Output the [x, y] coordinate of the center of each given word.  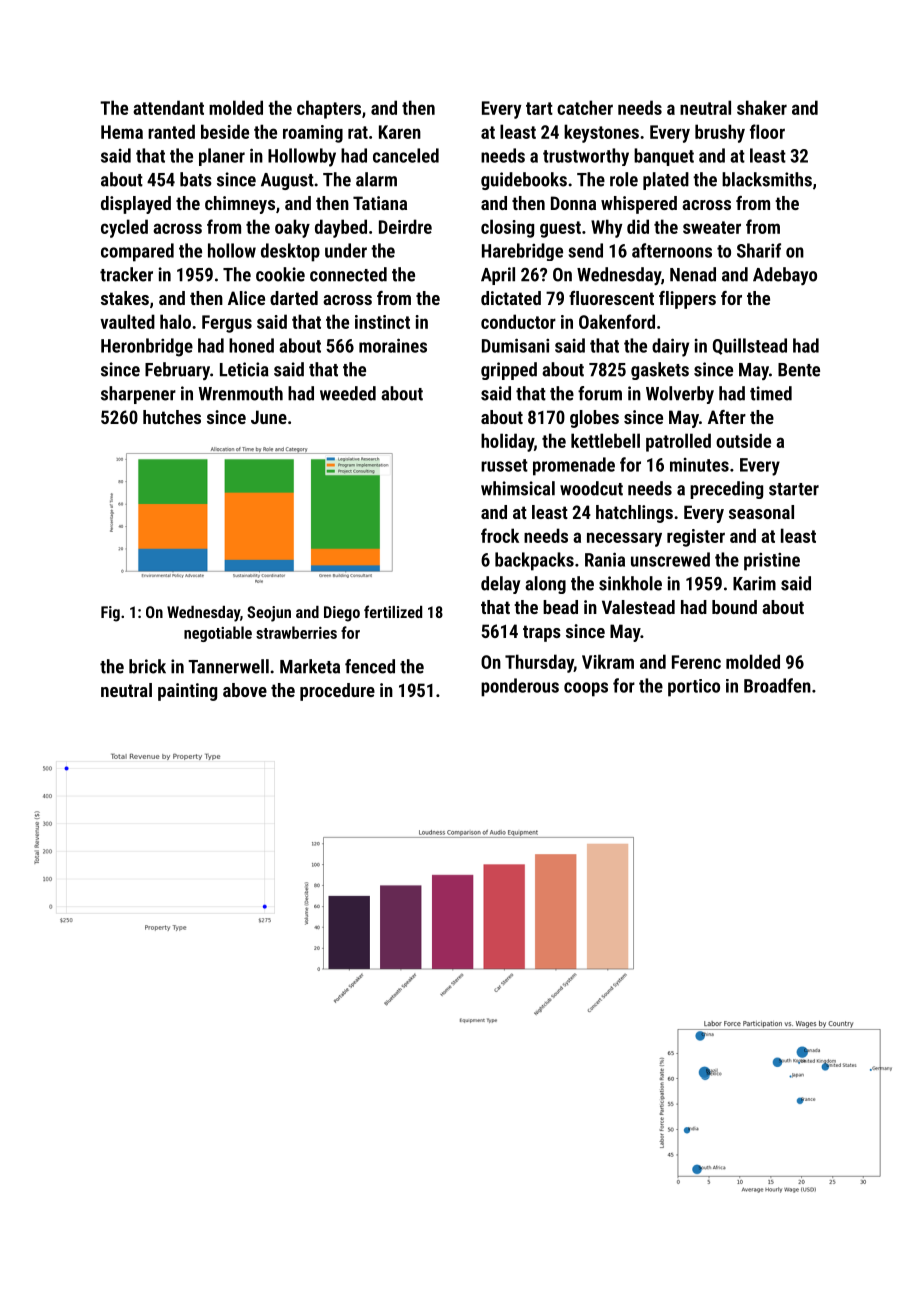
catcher [585, 107]
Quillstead [750, 346]
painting [187, 692]
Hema [122, 132]
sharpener [138, 395]
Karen [400, 132]
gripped [509, 371]
